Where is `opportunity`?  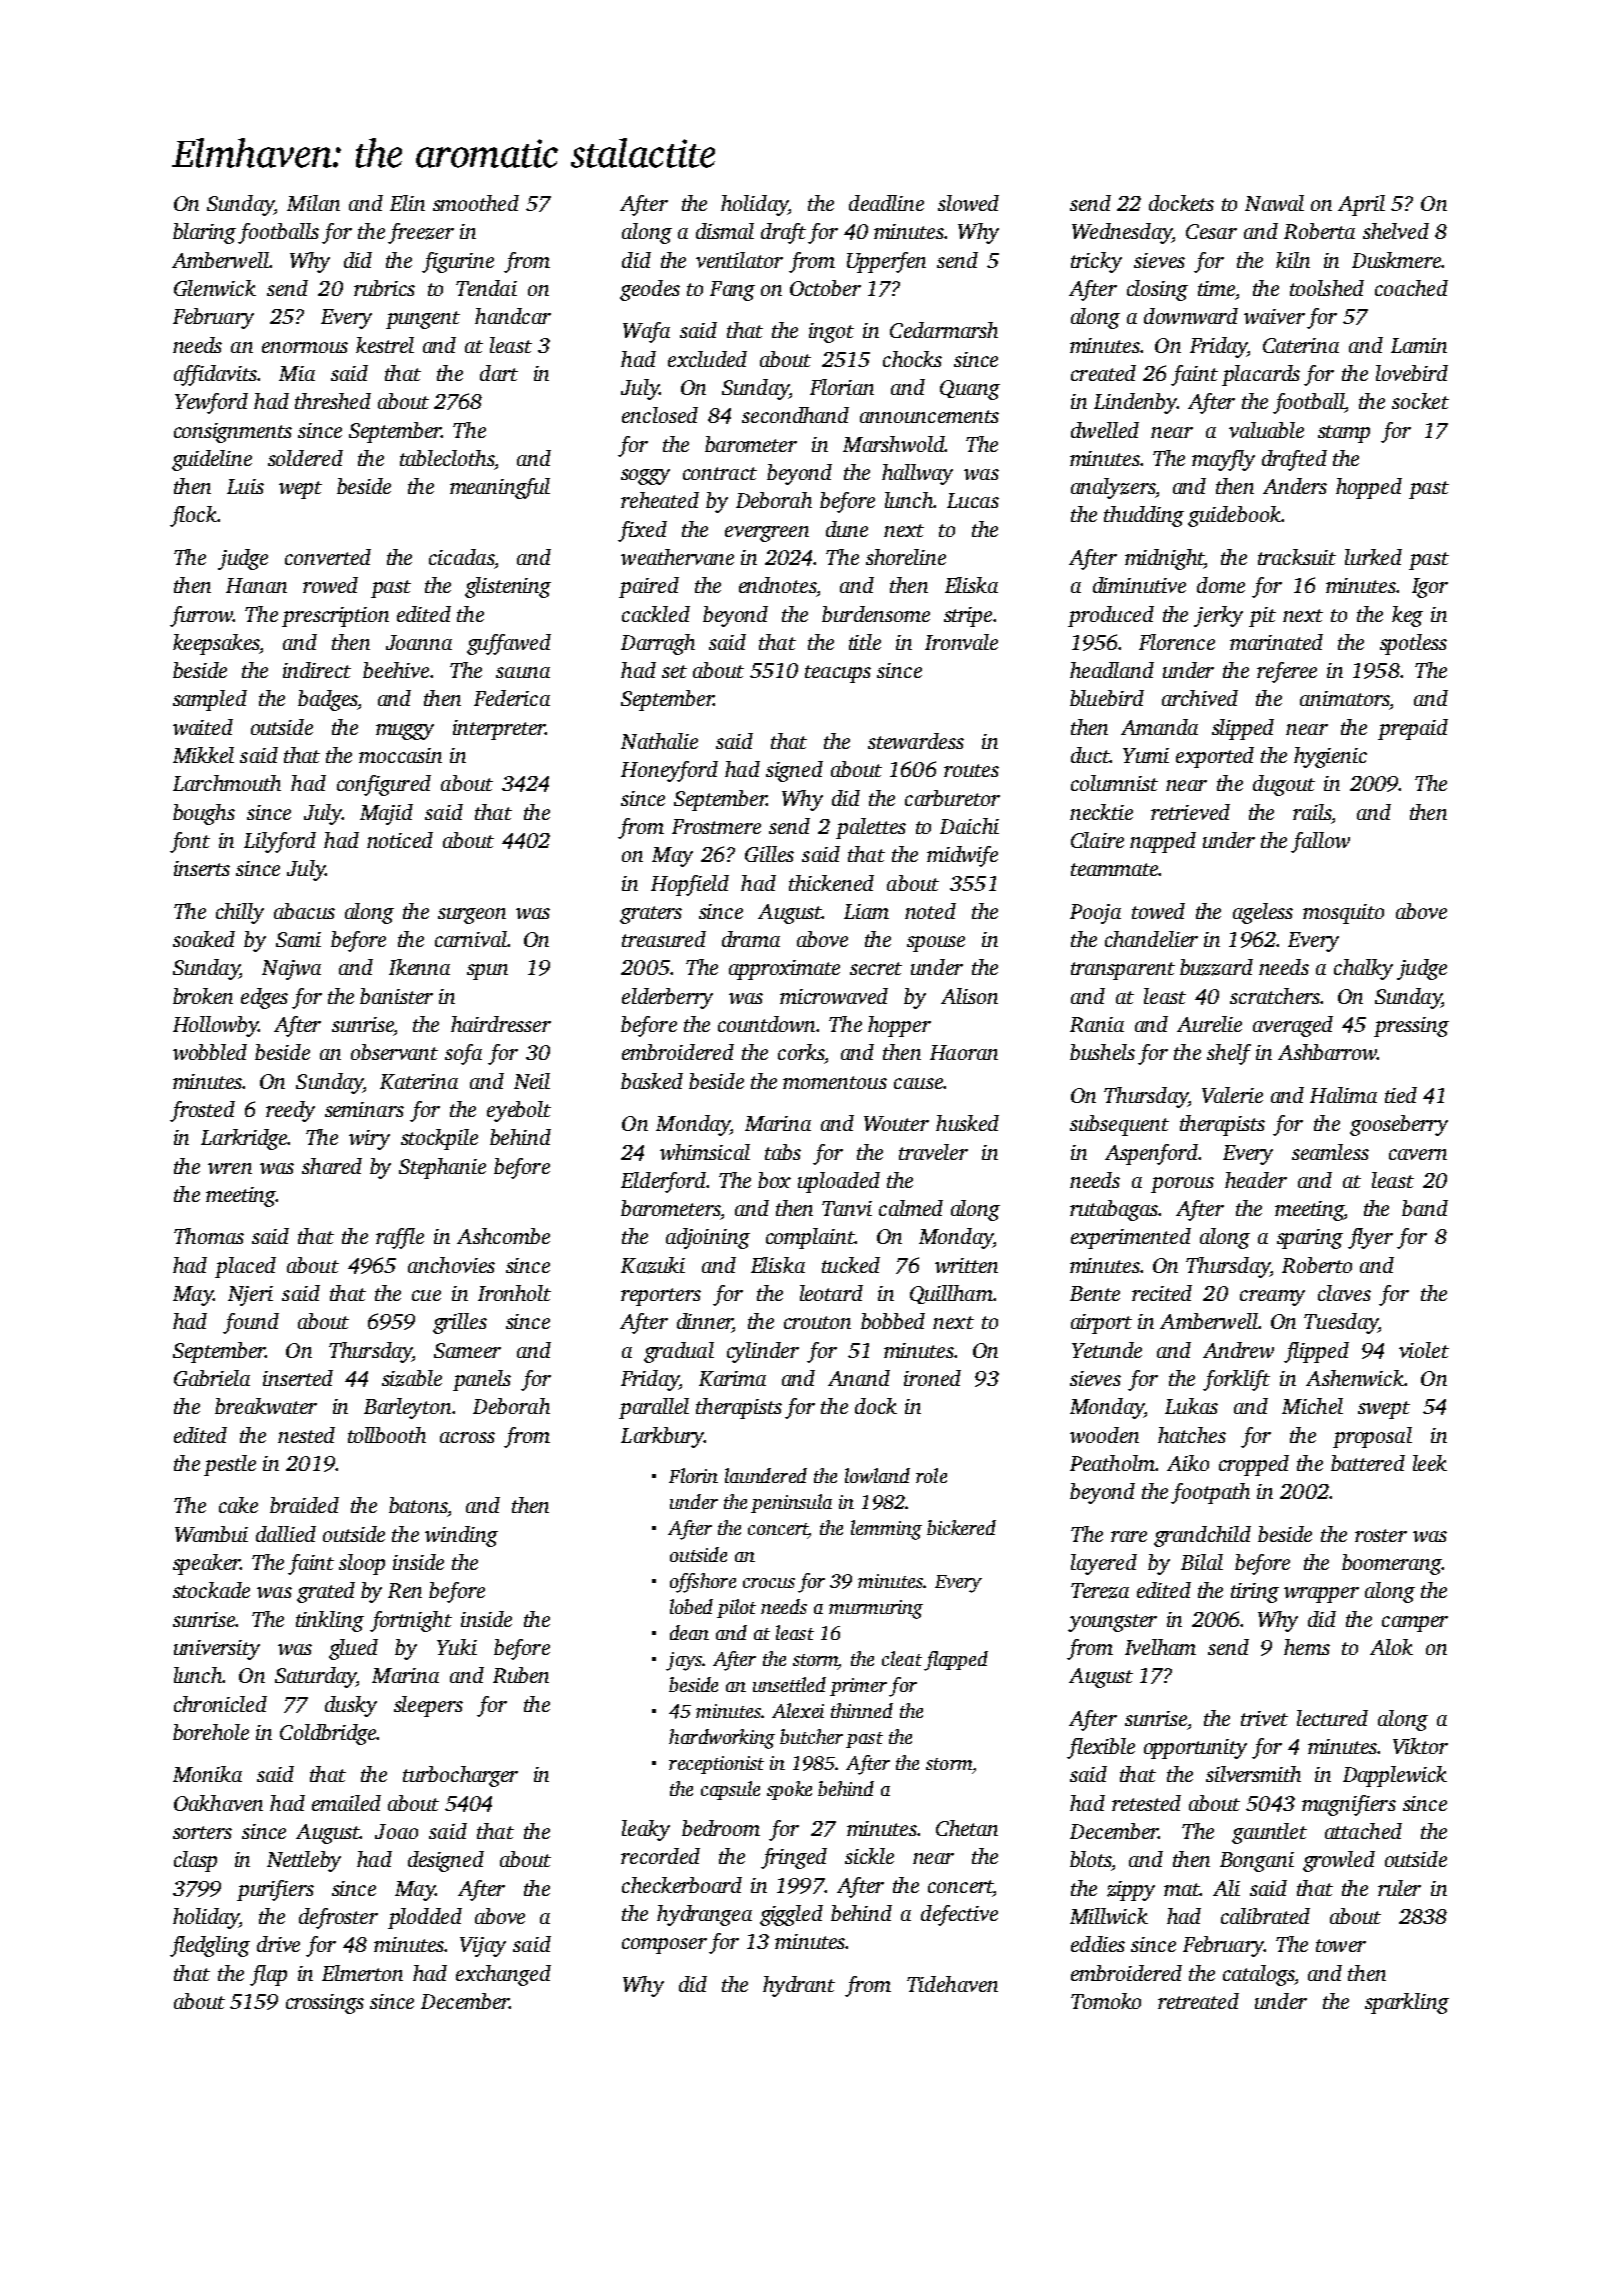 opportunity is located at coordinates (1195, 1749).
